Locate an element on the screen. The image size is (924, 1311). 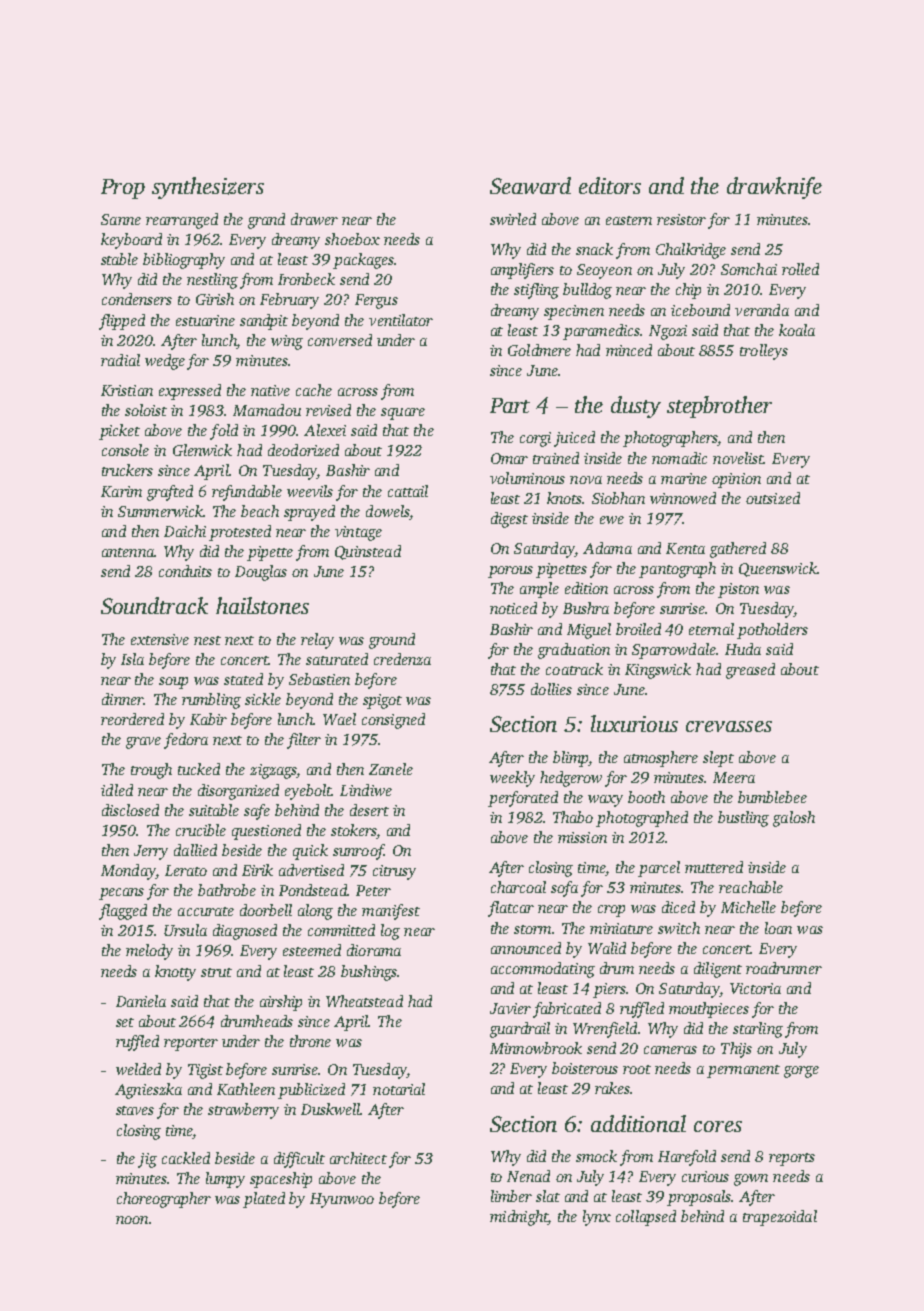
native is located at coordinates (270, 390).
